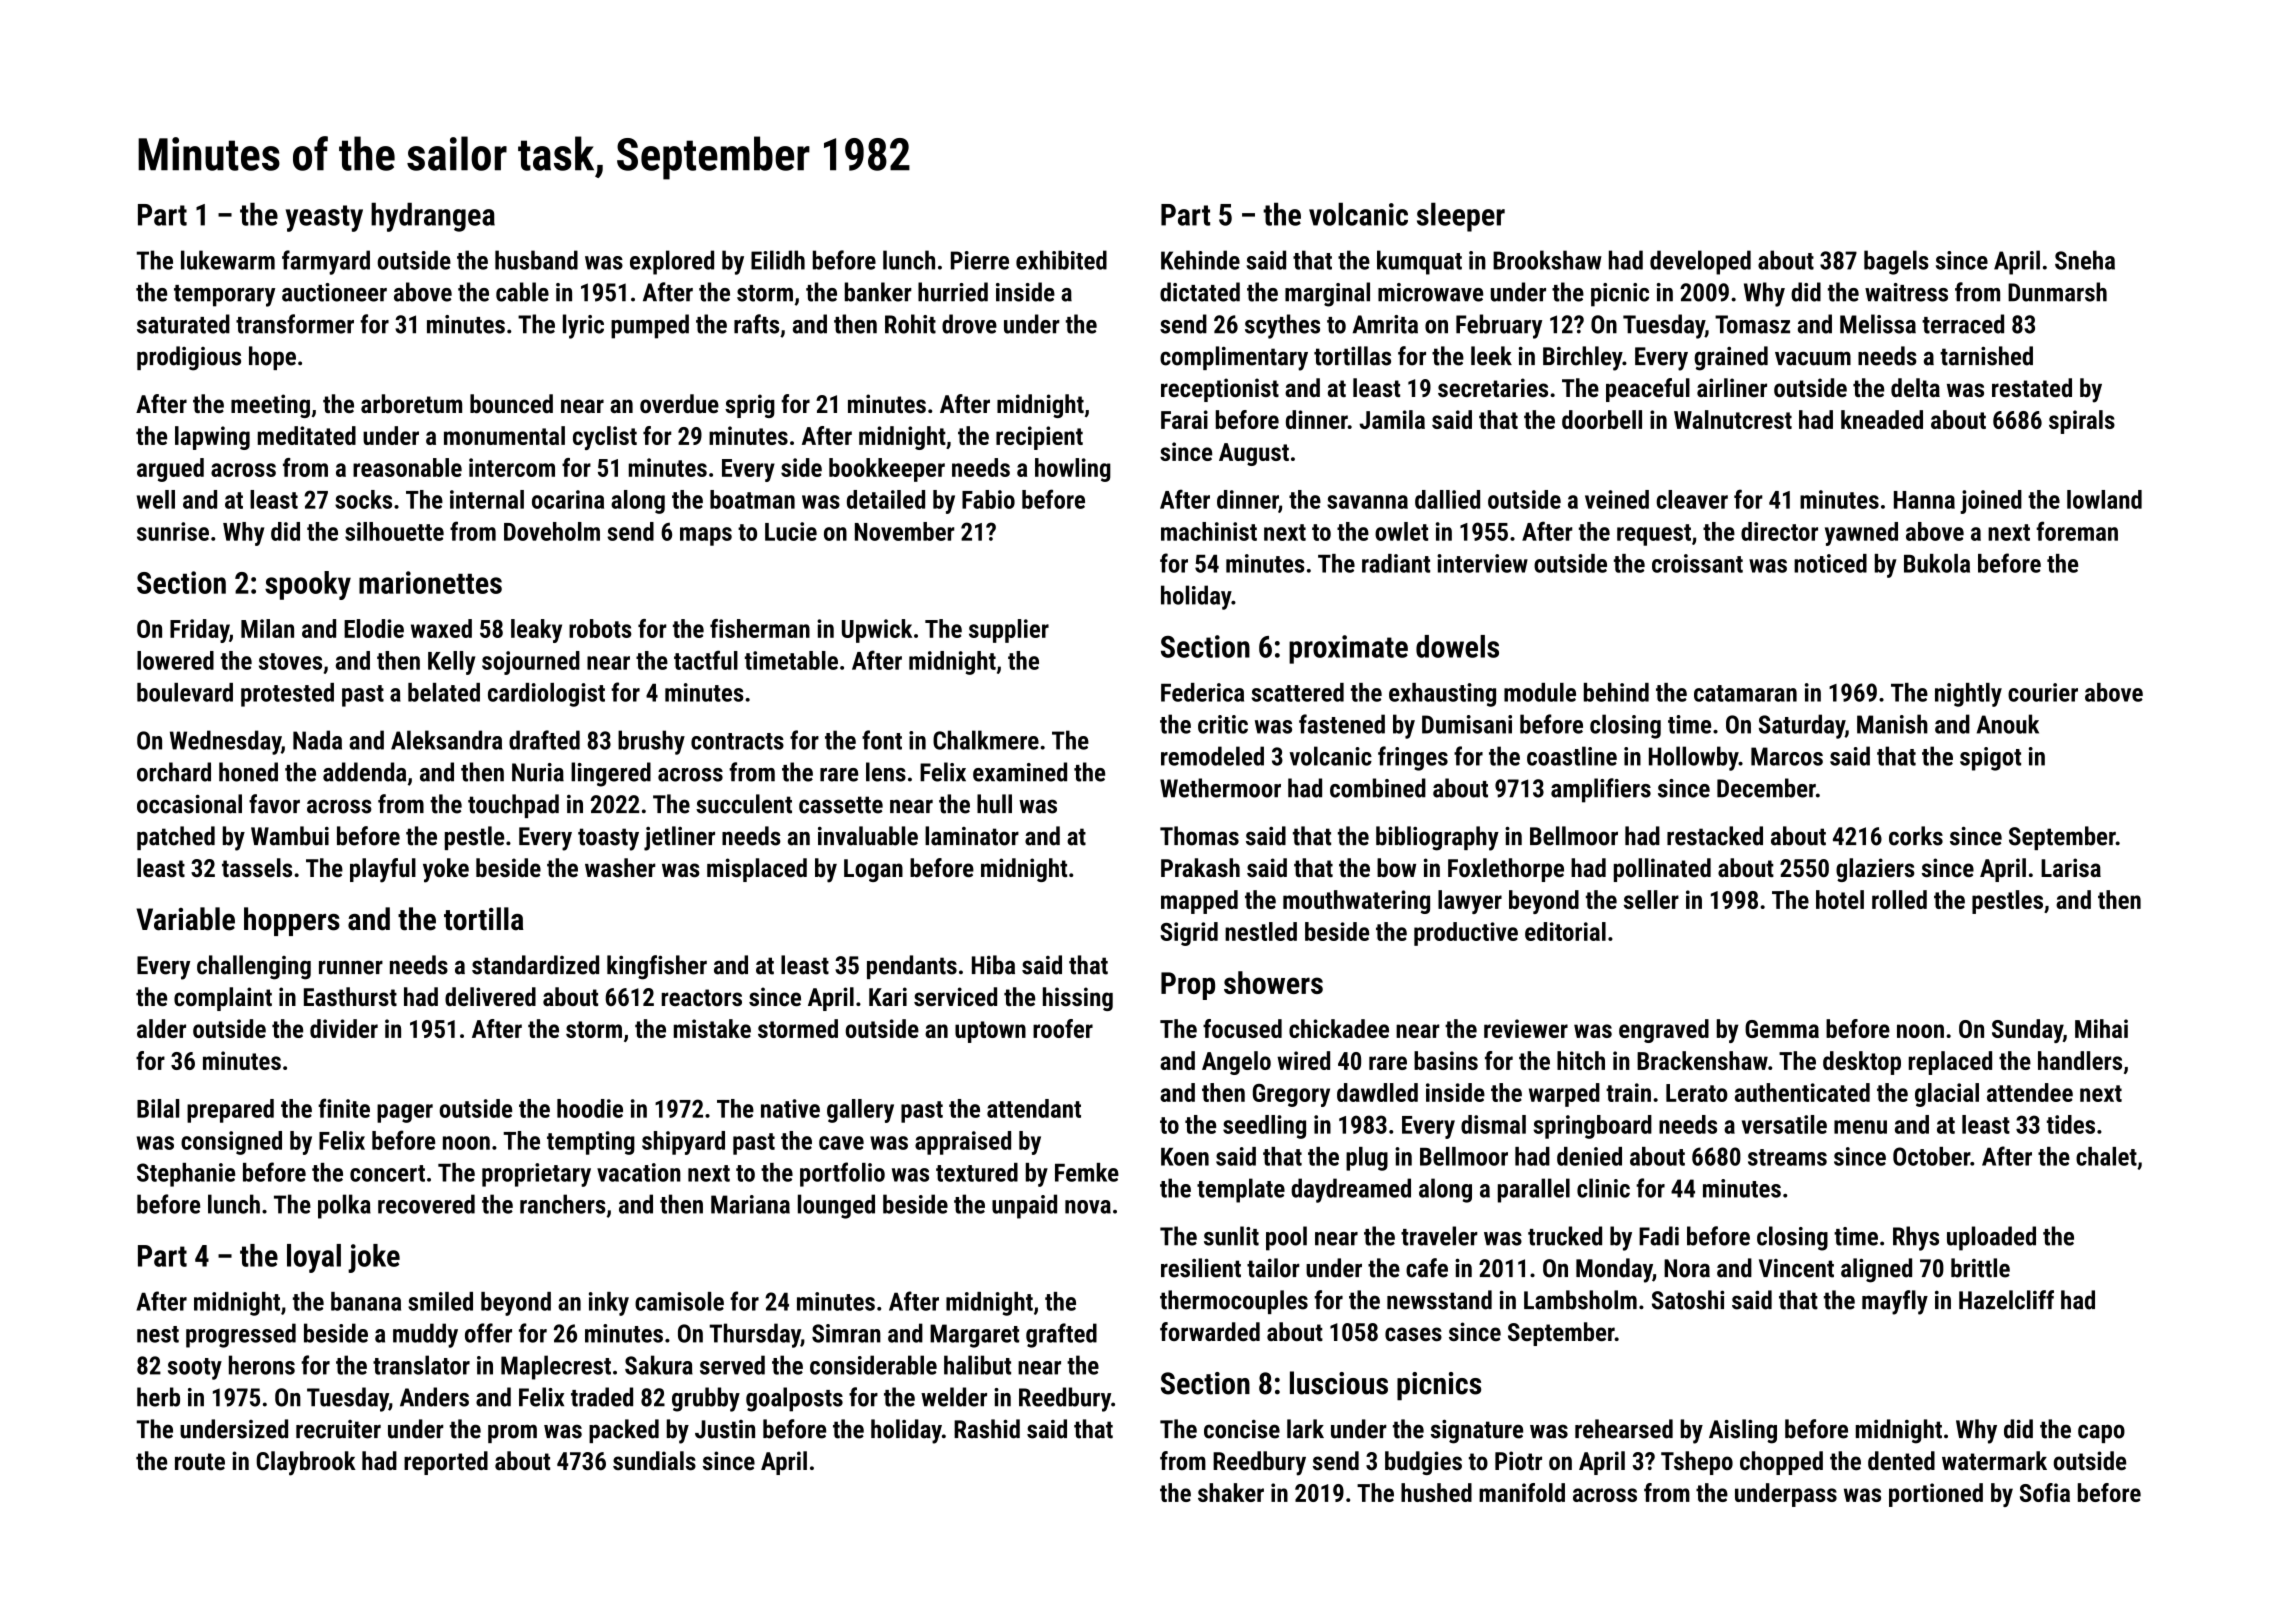 The image size is (2282, 1614). Describe the element at coordinates (1896, 262) in the screenshot. I see `bagels` at that location.
